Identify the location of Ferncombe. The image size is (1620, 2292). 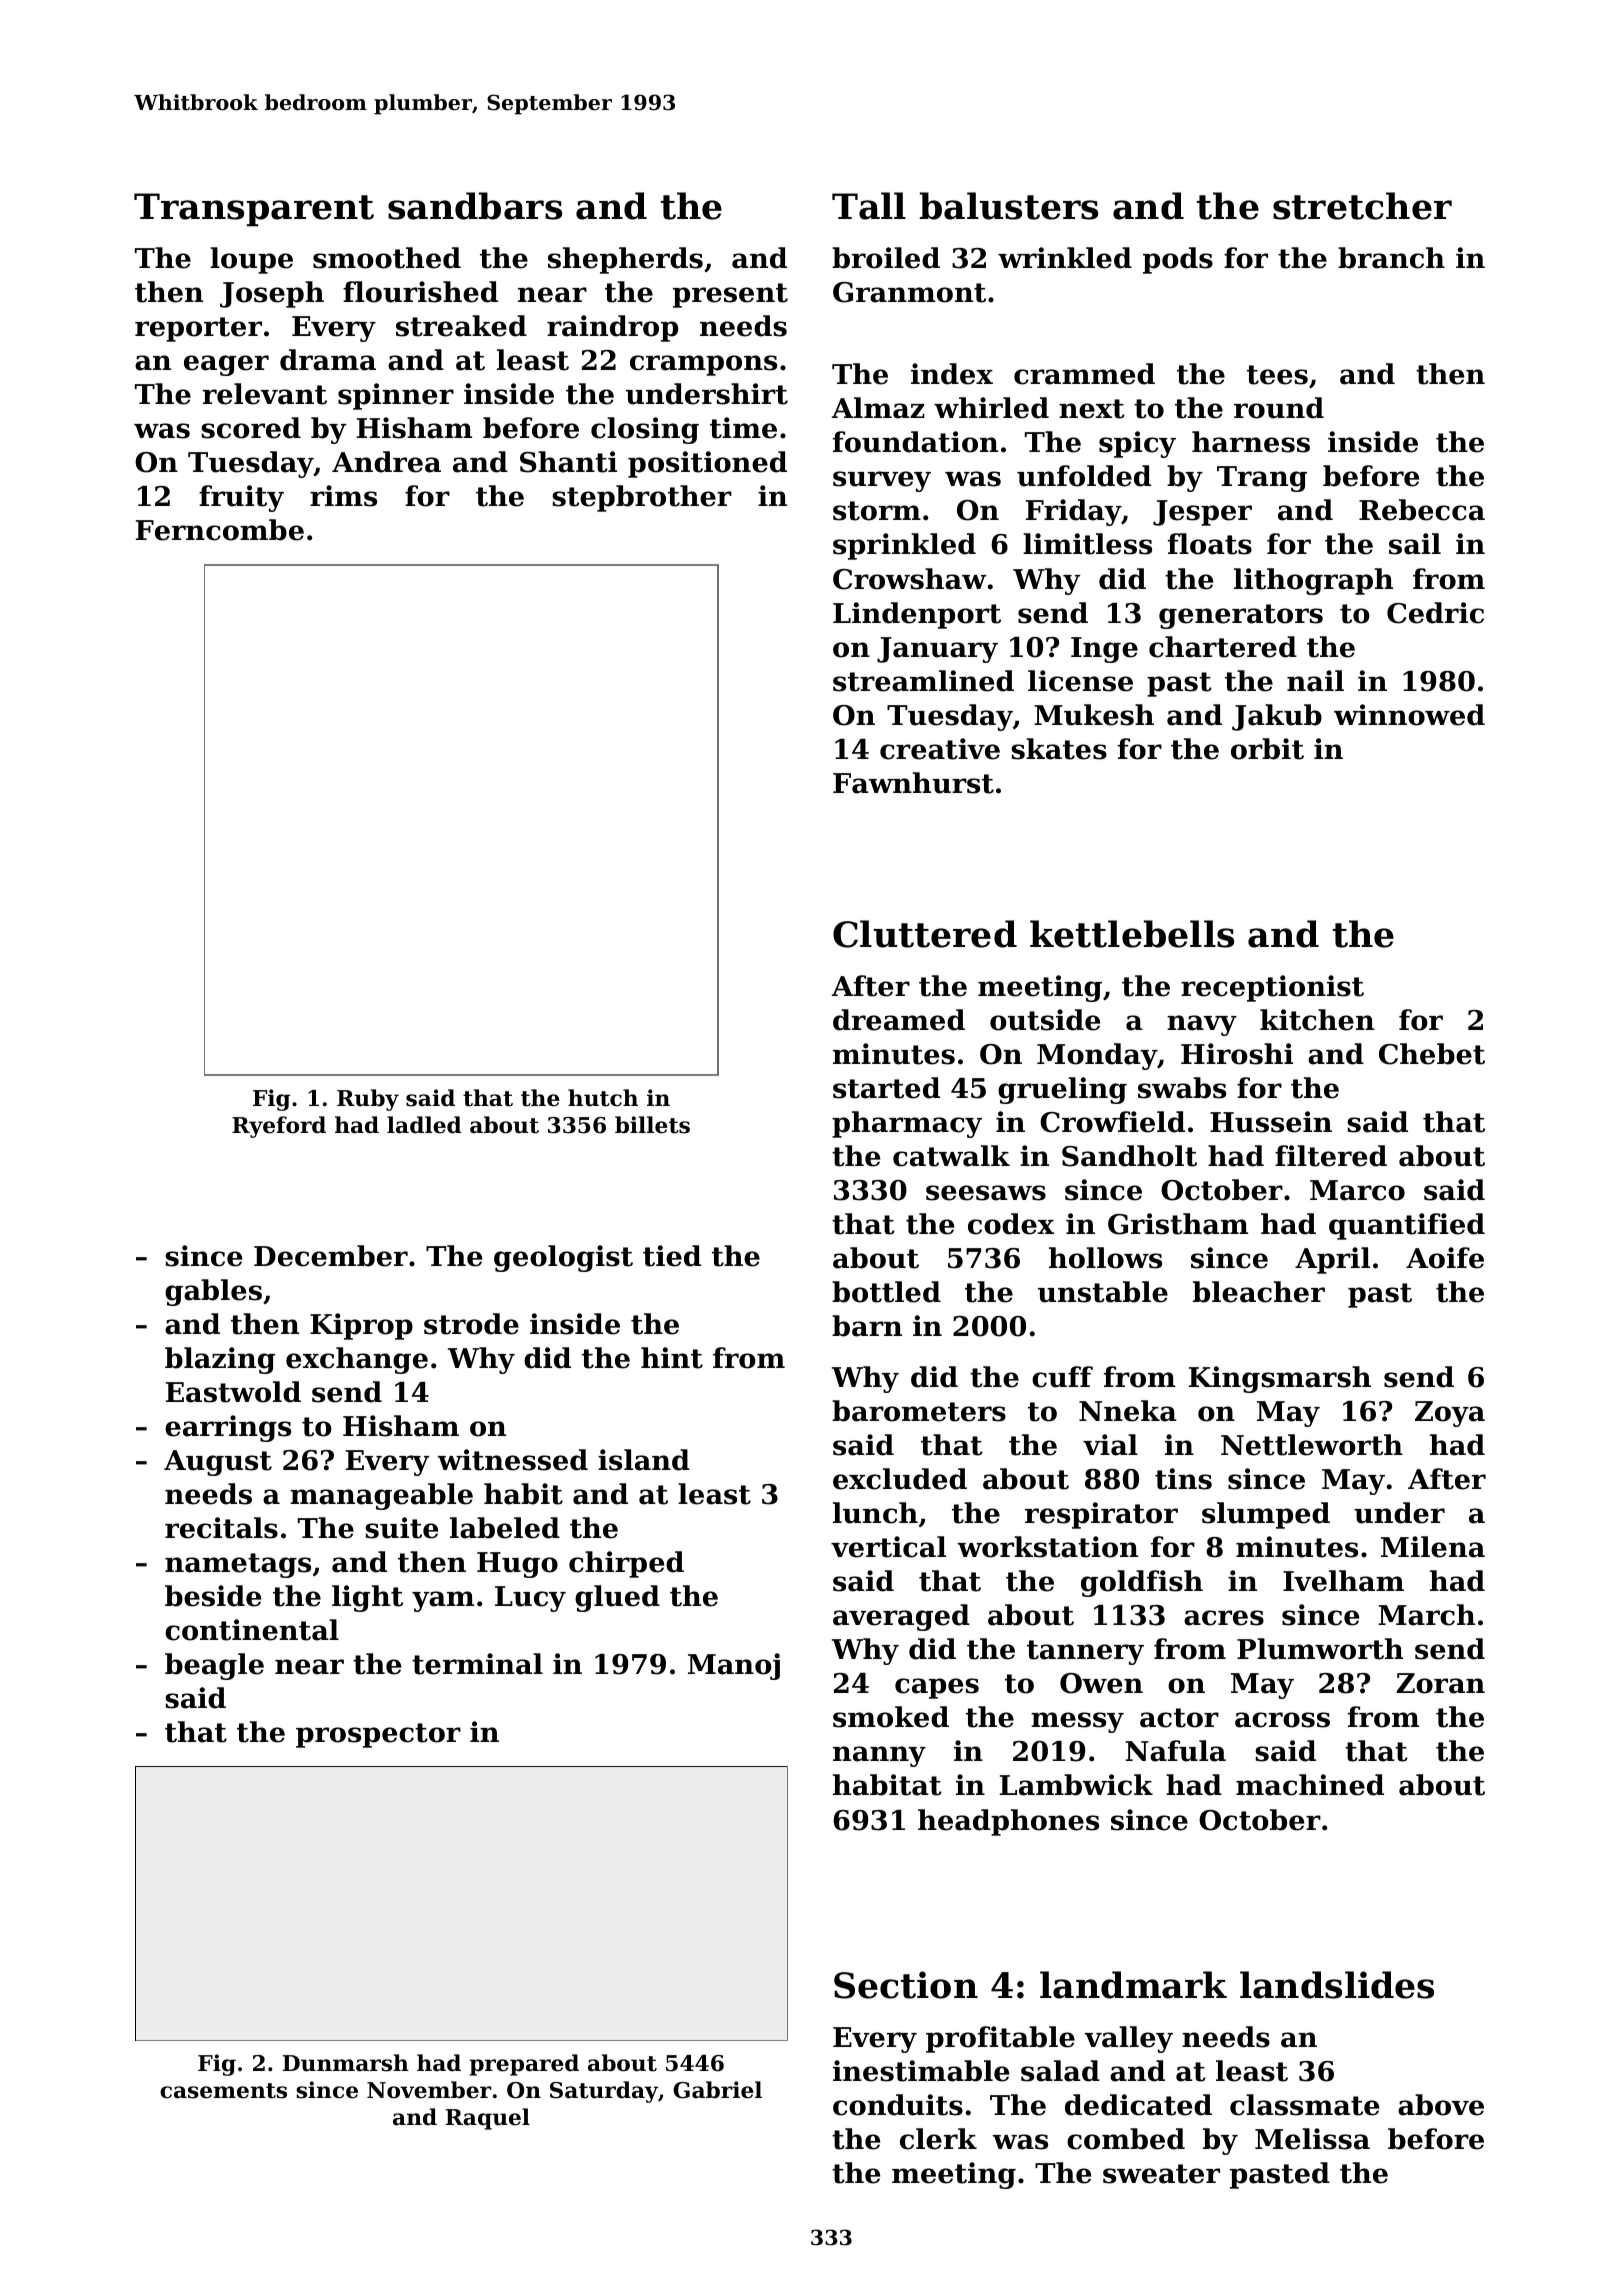
(220, 530).
